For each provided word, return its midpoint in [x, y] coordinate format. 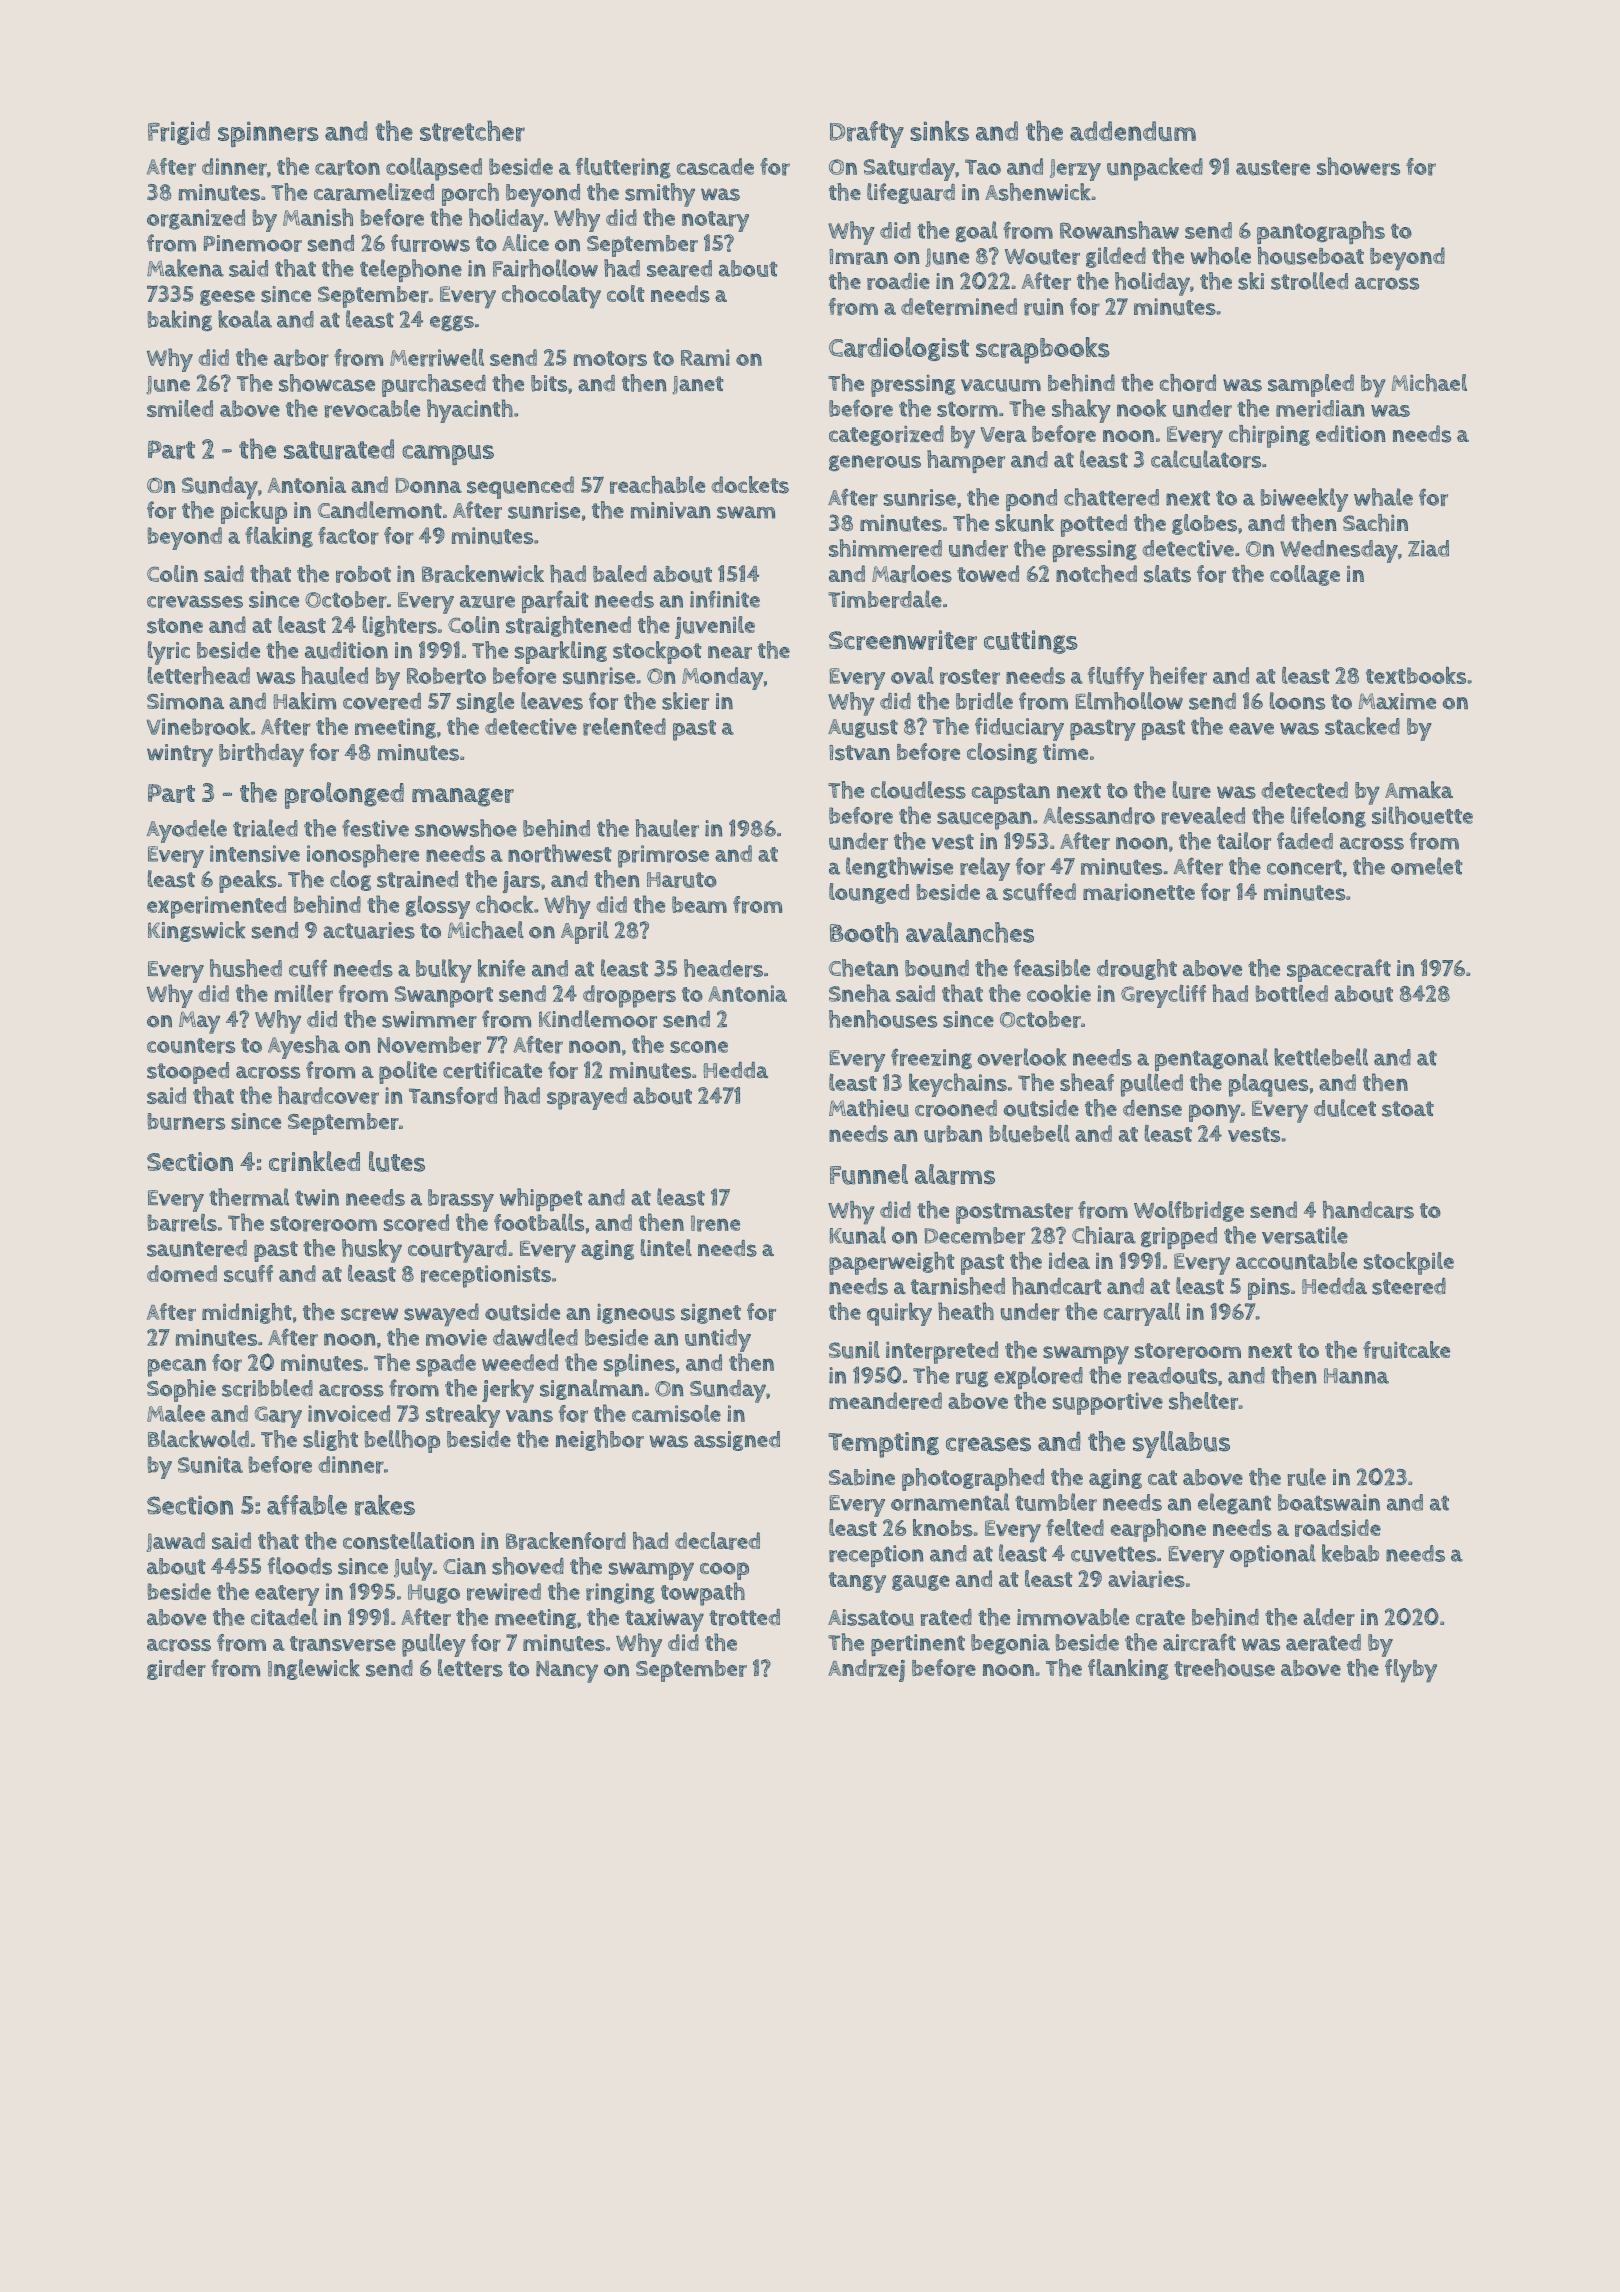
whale [1383, 497]
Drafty [867, 134]
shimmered [885, 548]
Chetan [863, 968]
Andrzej [866, 1670]
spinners [268, 134]
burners [186, 1121]
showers [1358, 166]
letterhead [199, 675]
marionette [1139, 892]
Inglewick [314, 1669]
